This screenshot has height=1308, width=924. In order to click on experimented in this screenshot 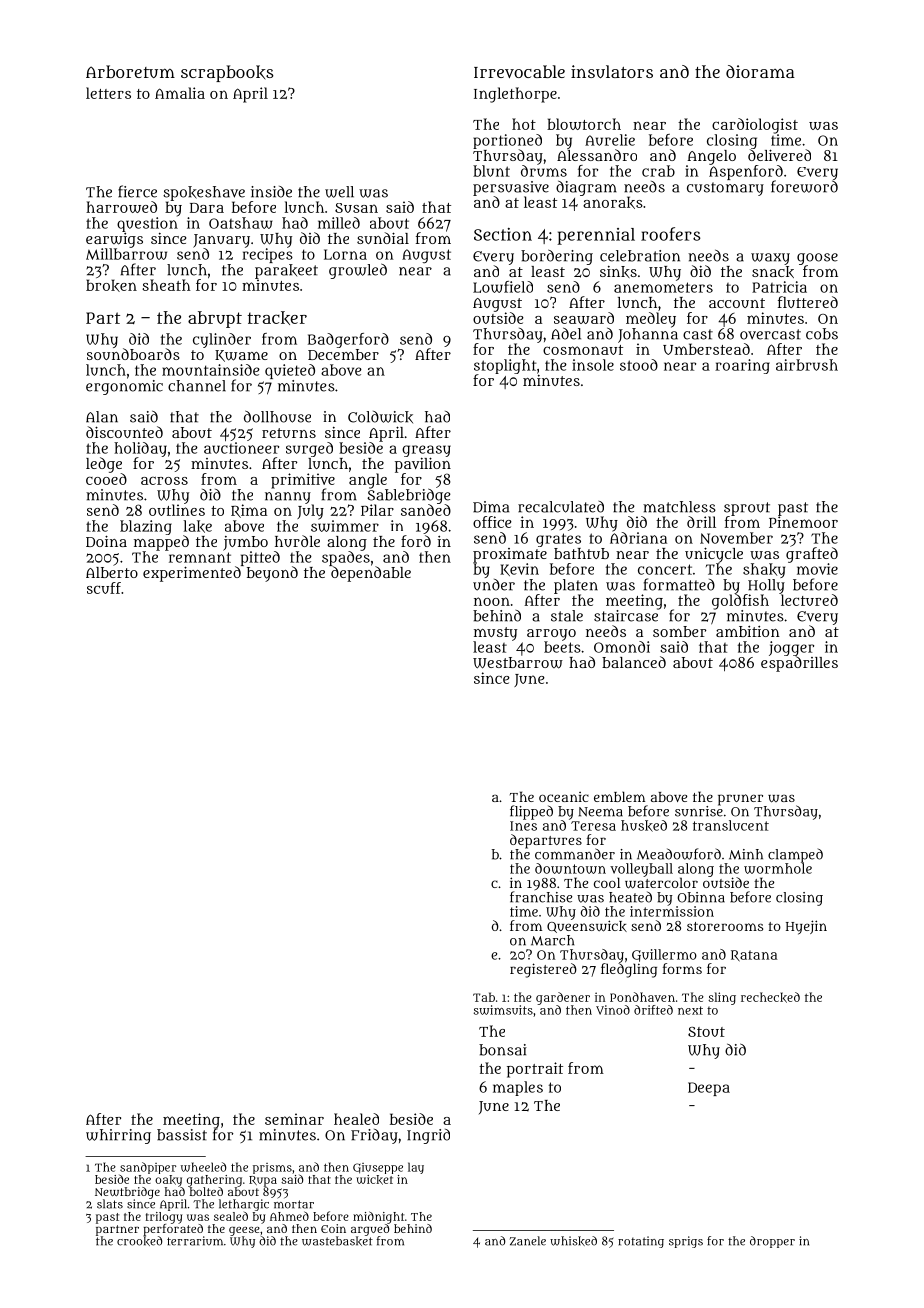, I will do `click(192, 574)`.
